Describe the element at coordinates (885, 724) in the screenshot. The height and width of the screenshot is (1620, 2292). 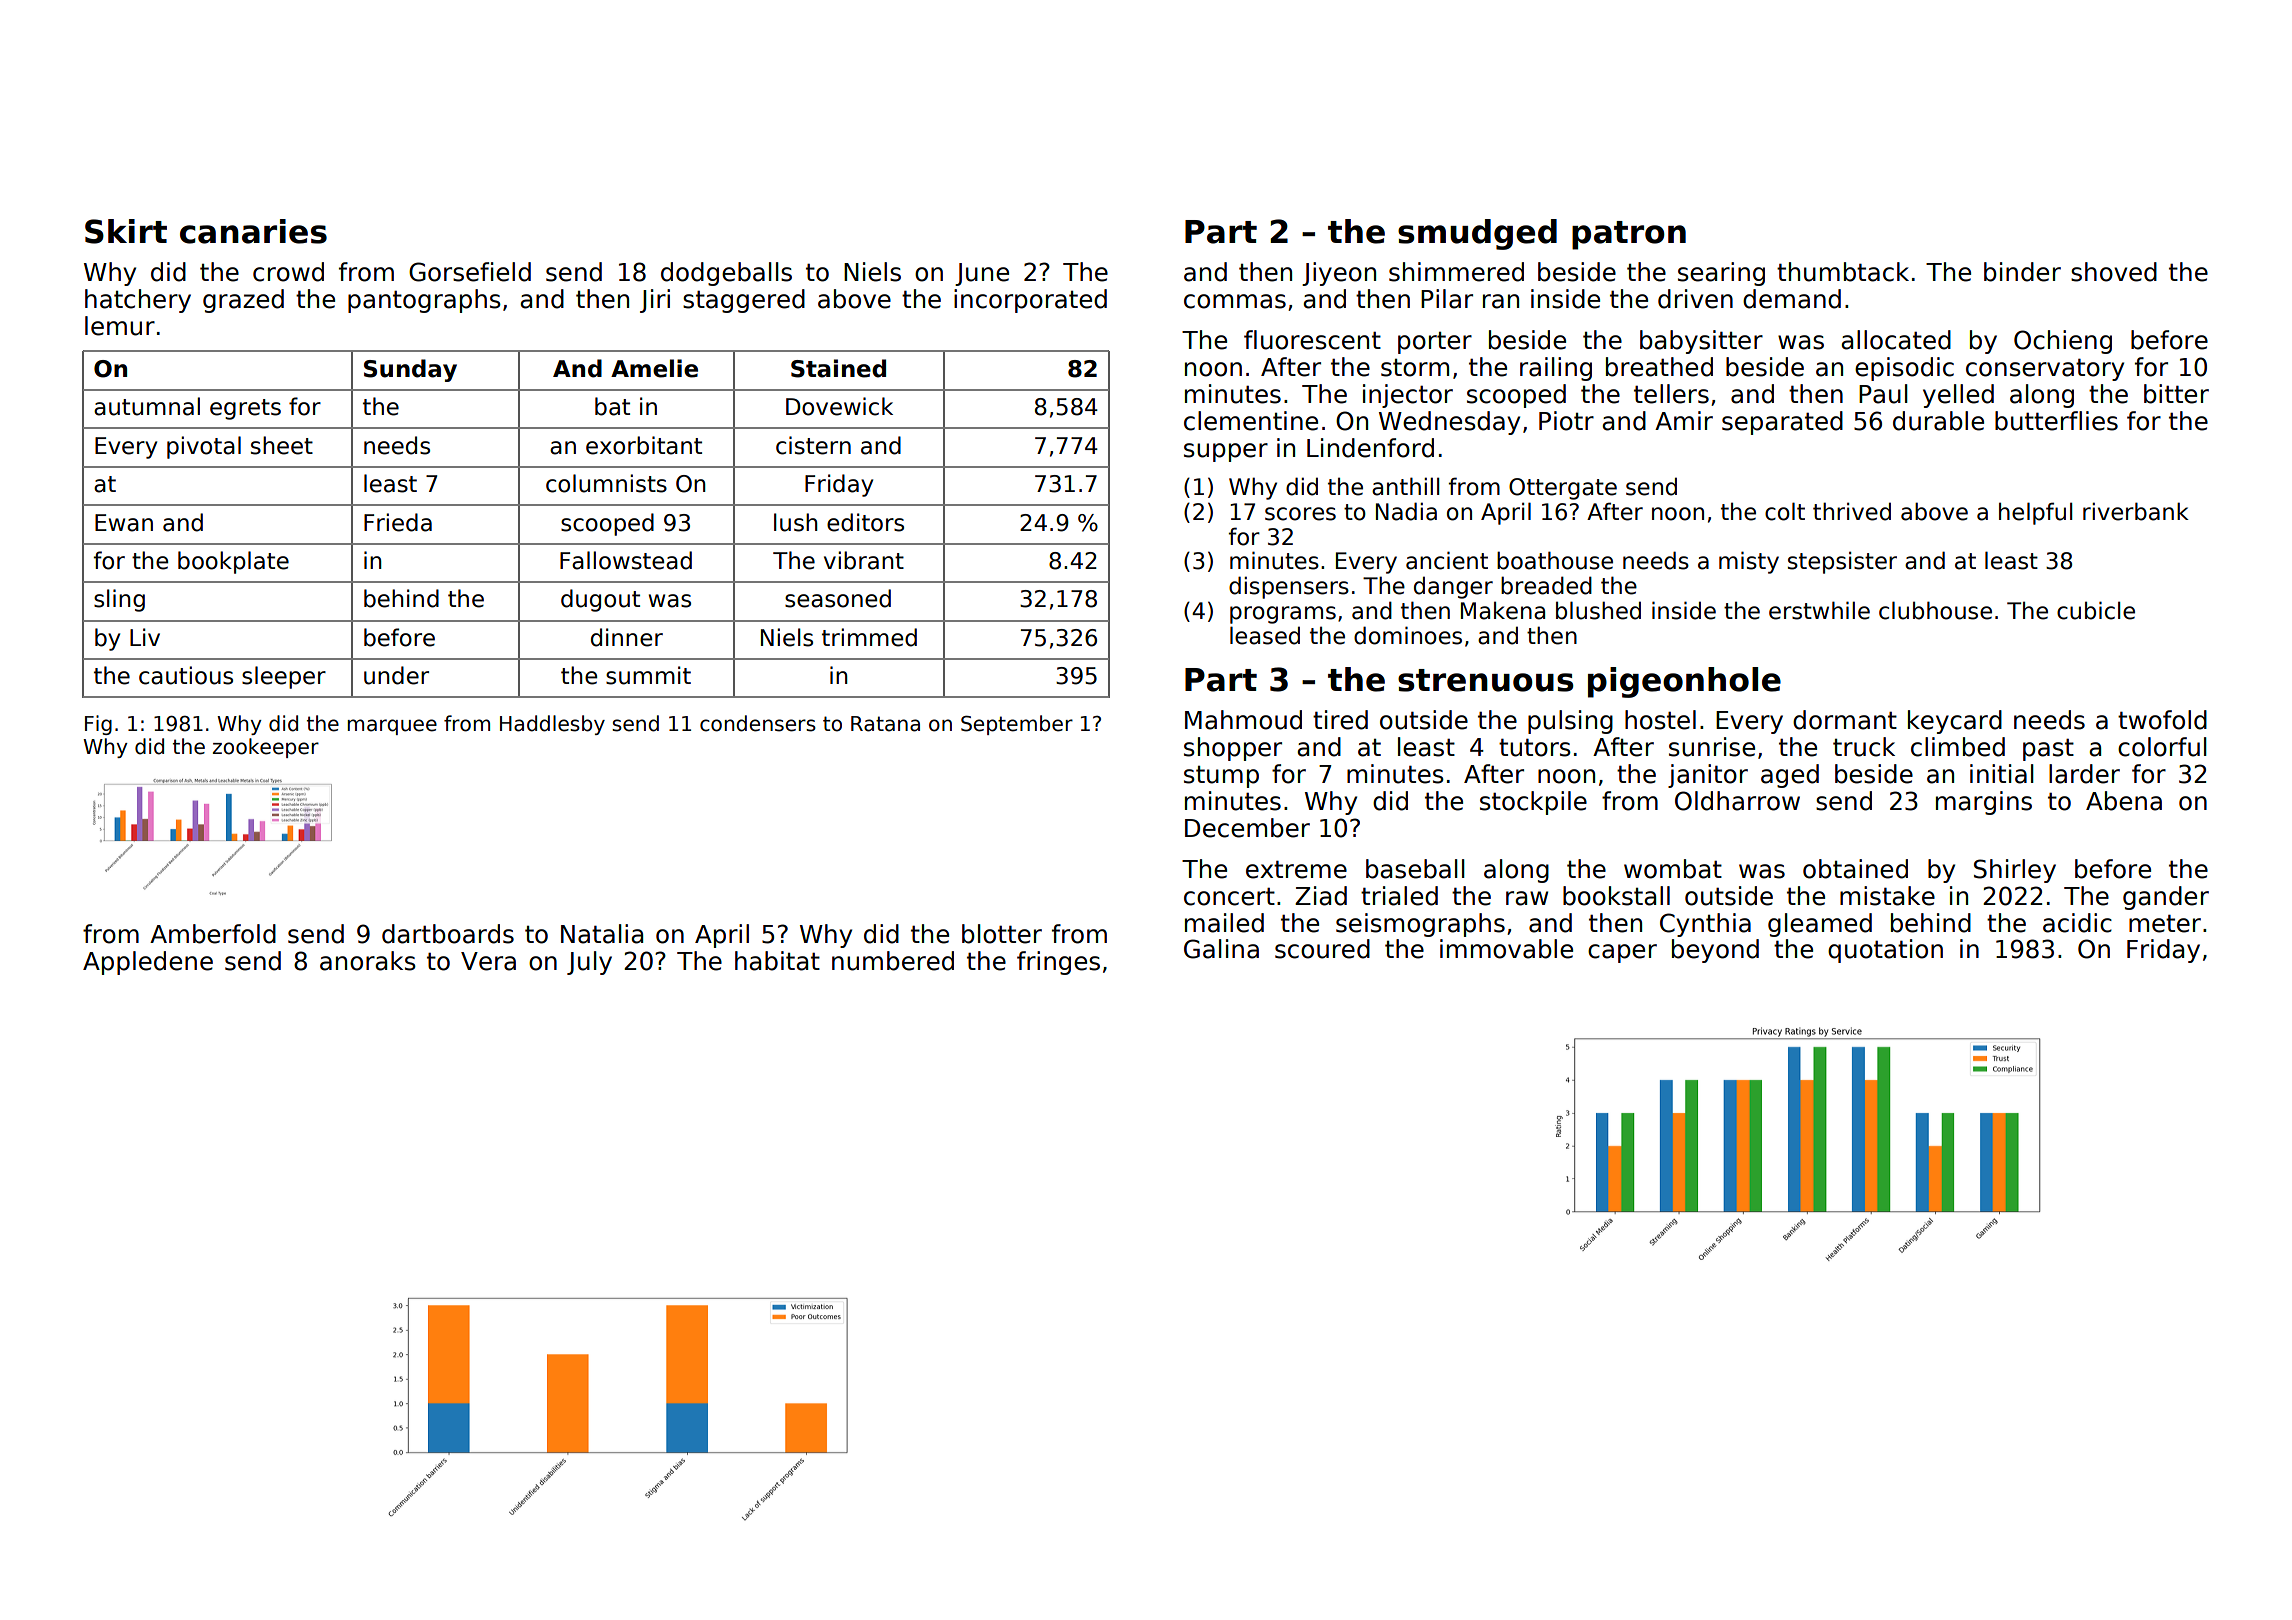
I see `Ratana` at that location.
